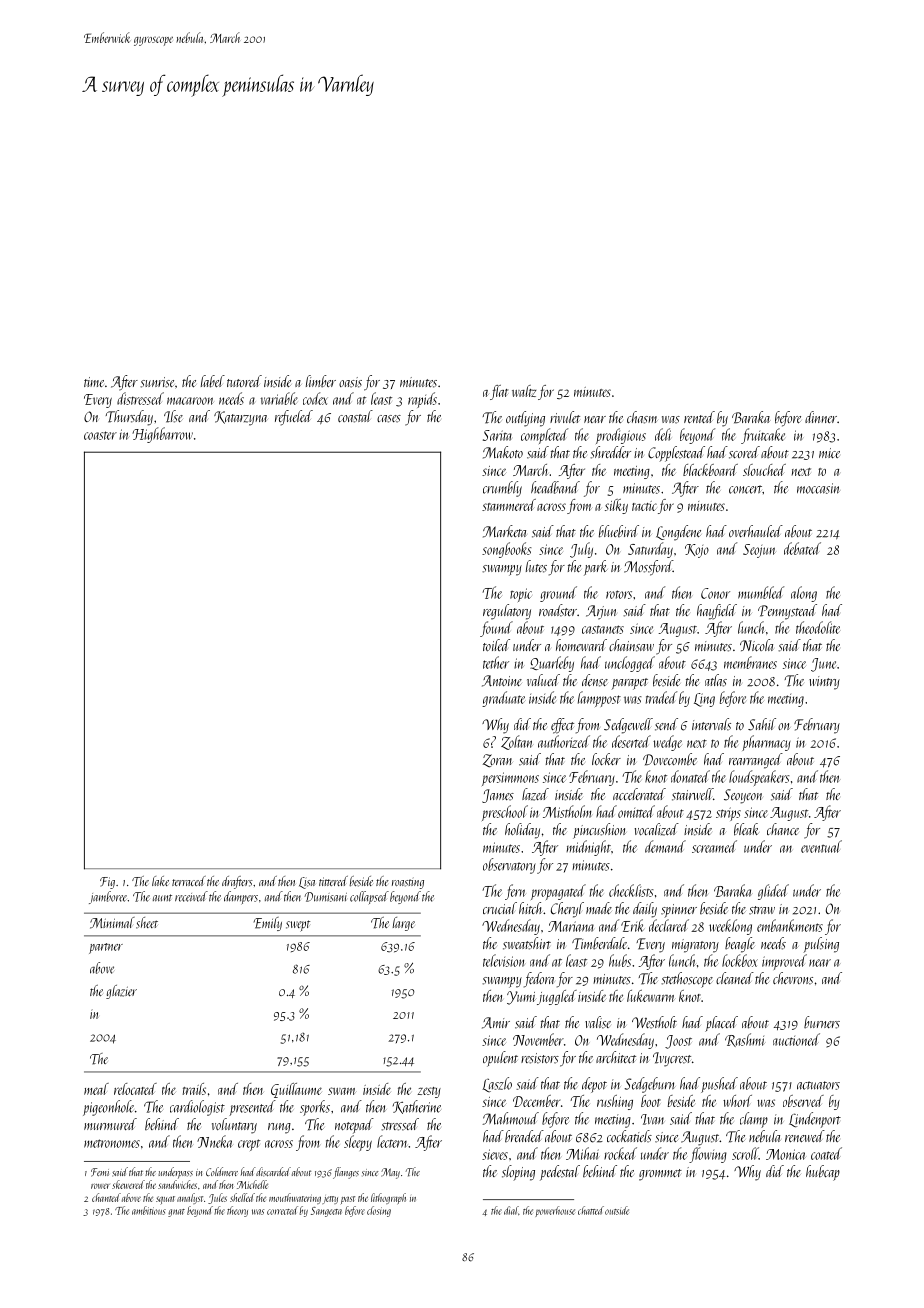 This image has width=924, height=1308. I want to click on Thursday, so click(129, 418).
